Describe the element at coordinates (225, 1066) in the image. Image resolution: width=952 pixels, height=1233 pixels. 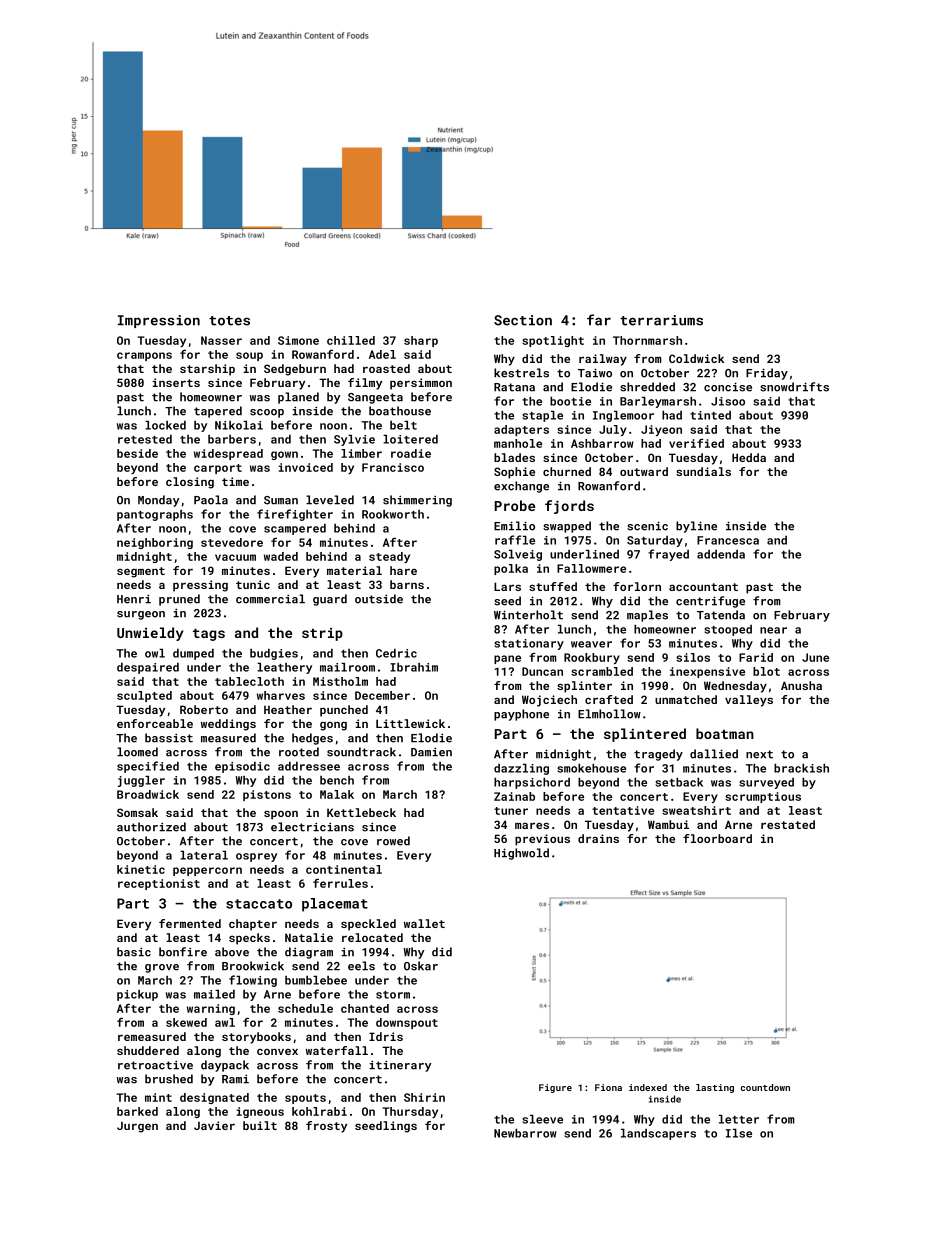
I see `daypack` at that location.
